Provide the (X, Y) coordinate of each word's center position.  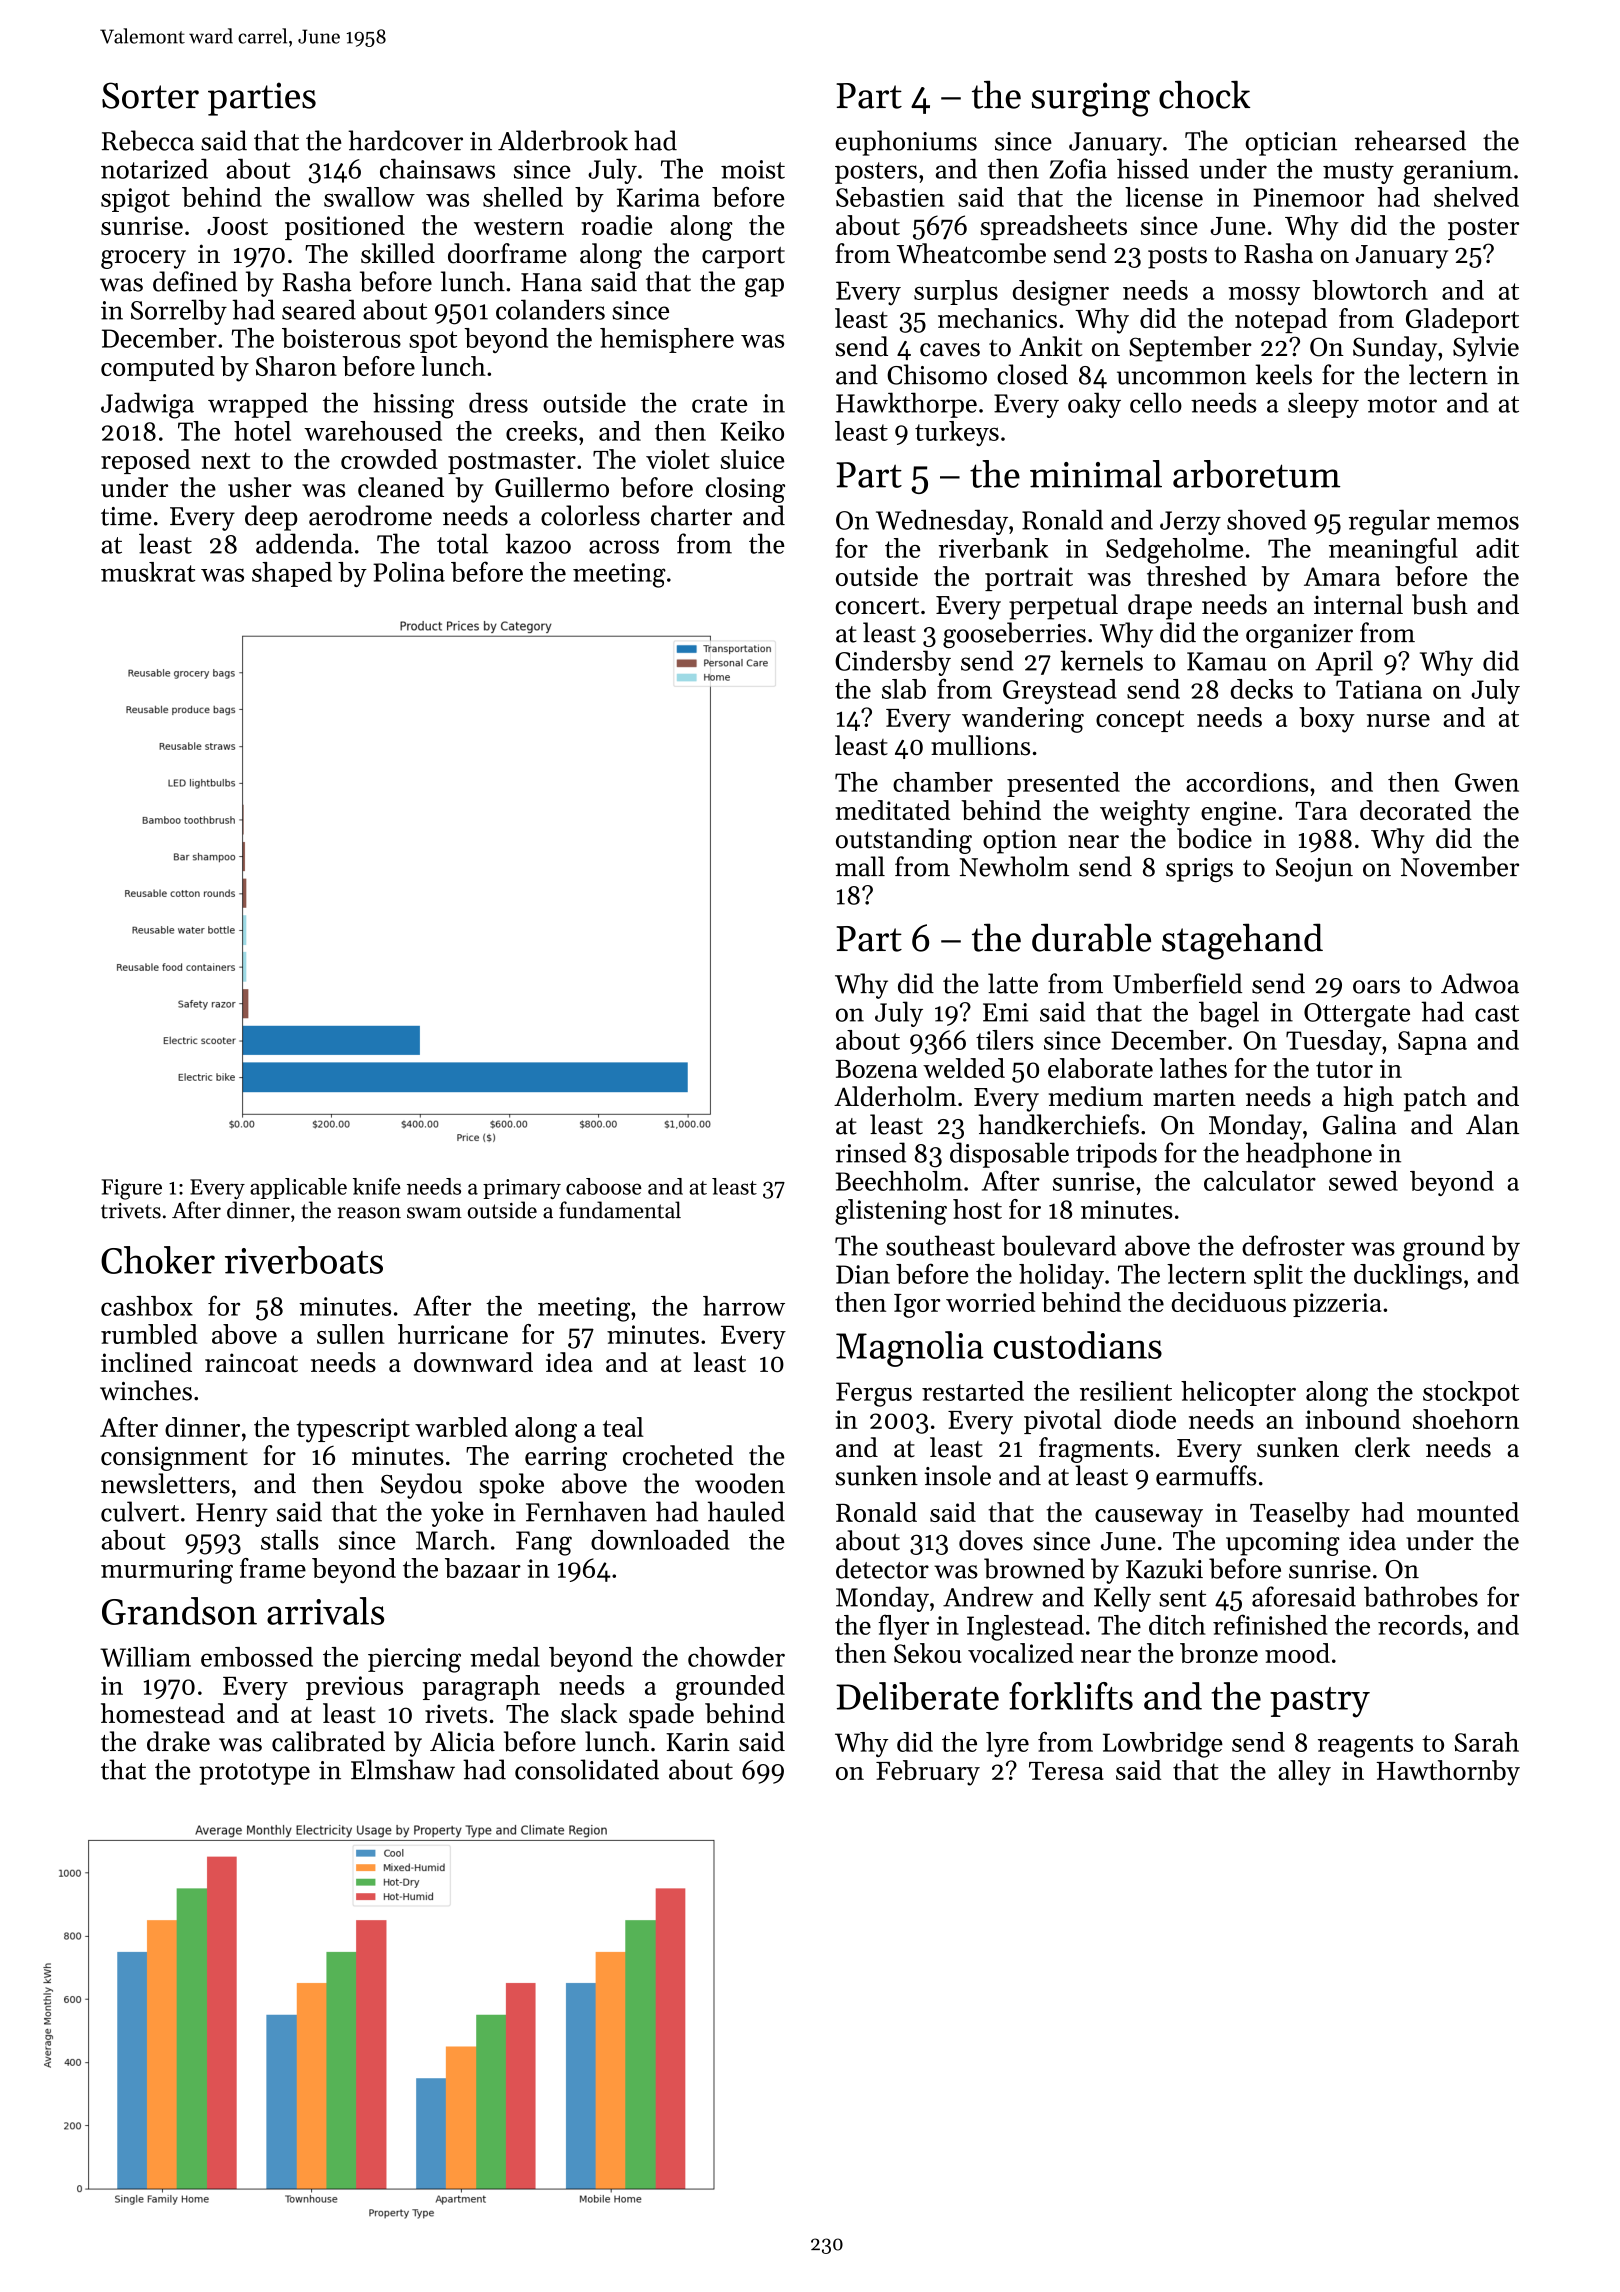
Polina (409, 572)
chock (1204, 95)
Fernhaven (586, 1511)
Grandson (179, 1611)
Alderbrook (563, 140)
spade (661, 1716)
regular (1389, 522)
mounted (1468, 1512)
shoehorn (1466, 1419)
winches (146, 1390)
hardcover (405, 140)
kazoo (538, 543)
